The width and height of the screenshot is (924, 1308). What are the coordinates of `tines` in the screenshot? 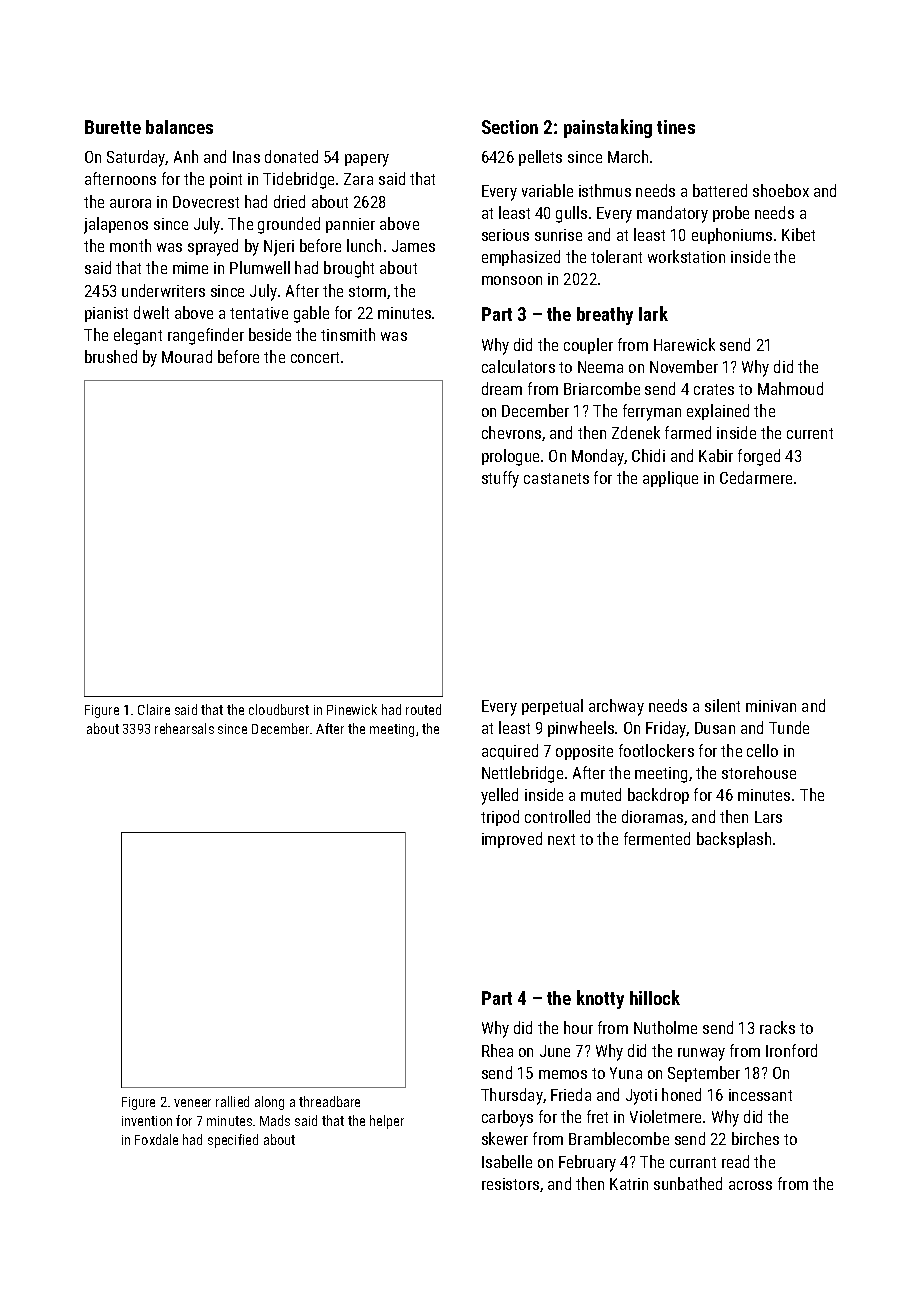 It's located at (676, 127).
